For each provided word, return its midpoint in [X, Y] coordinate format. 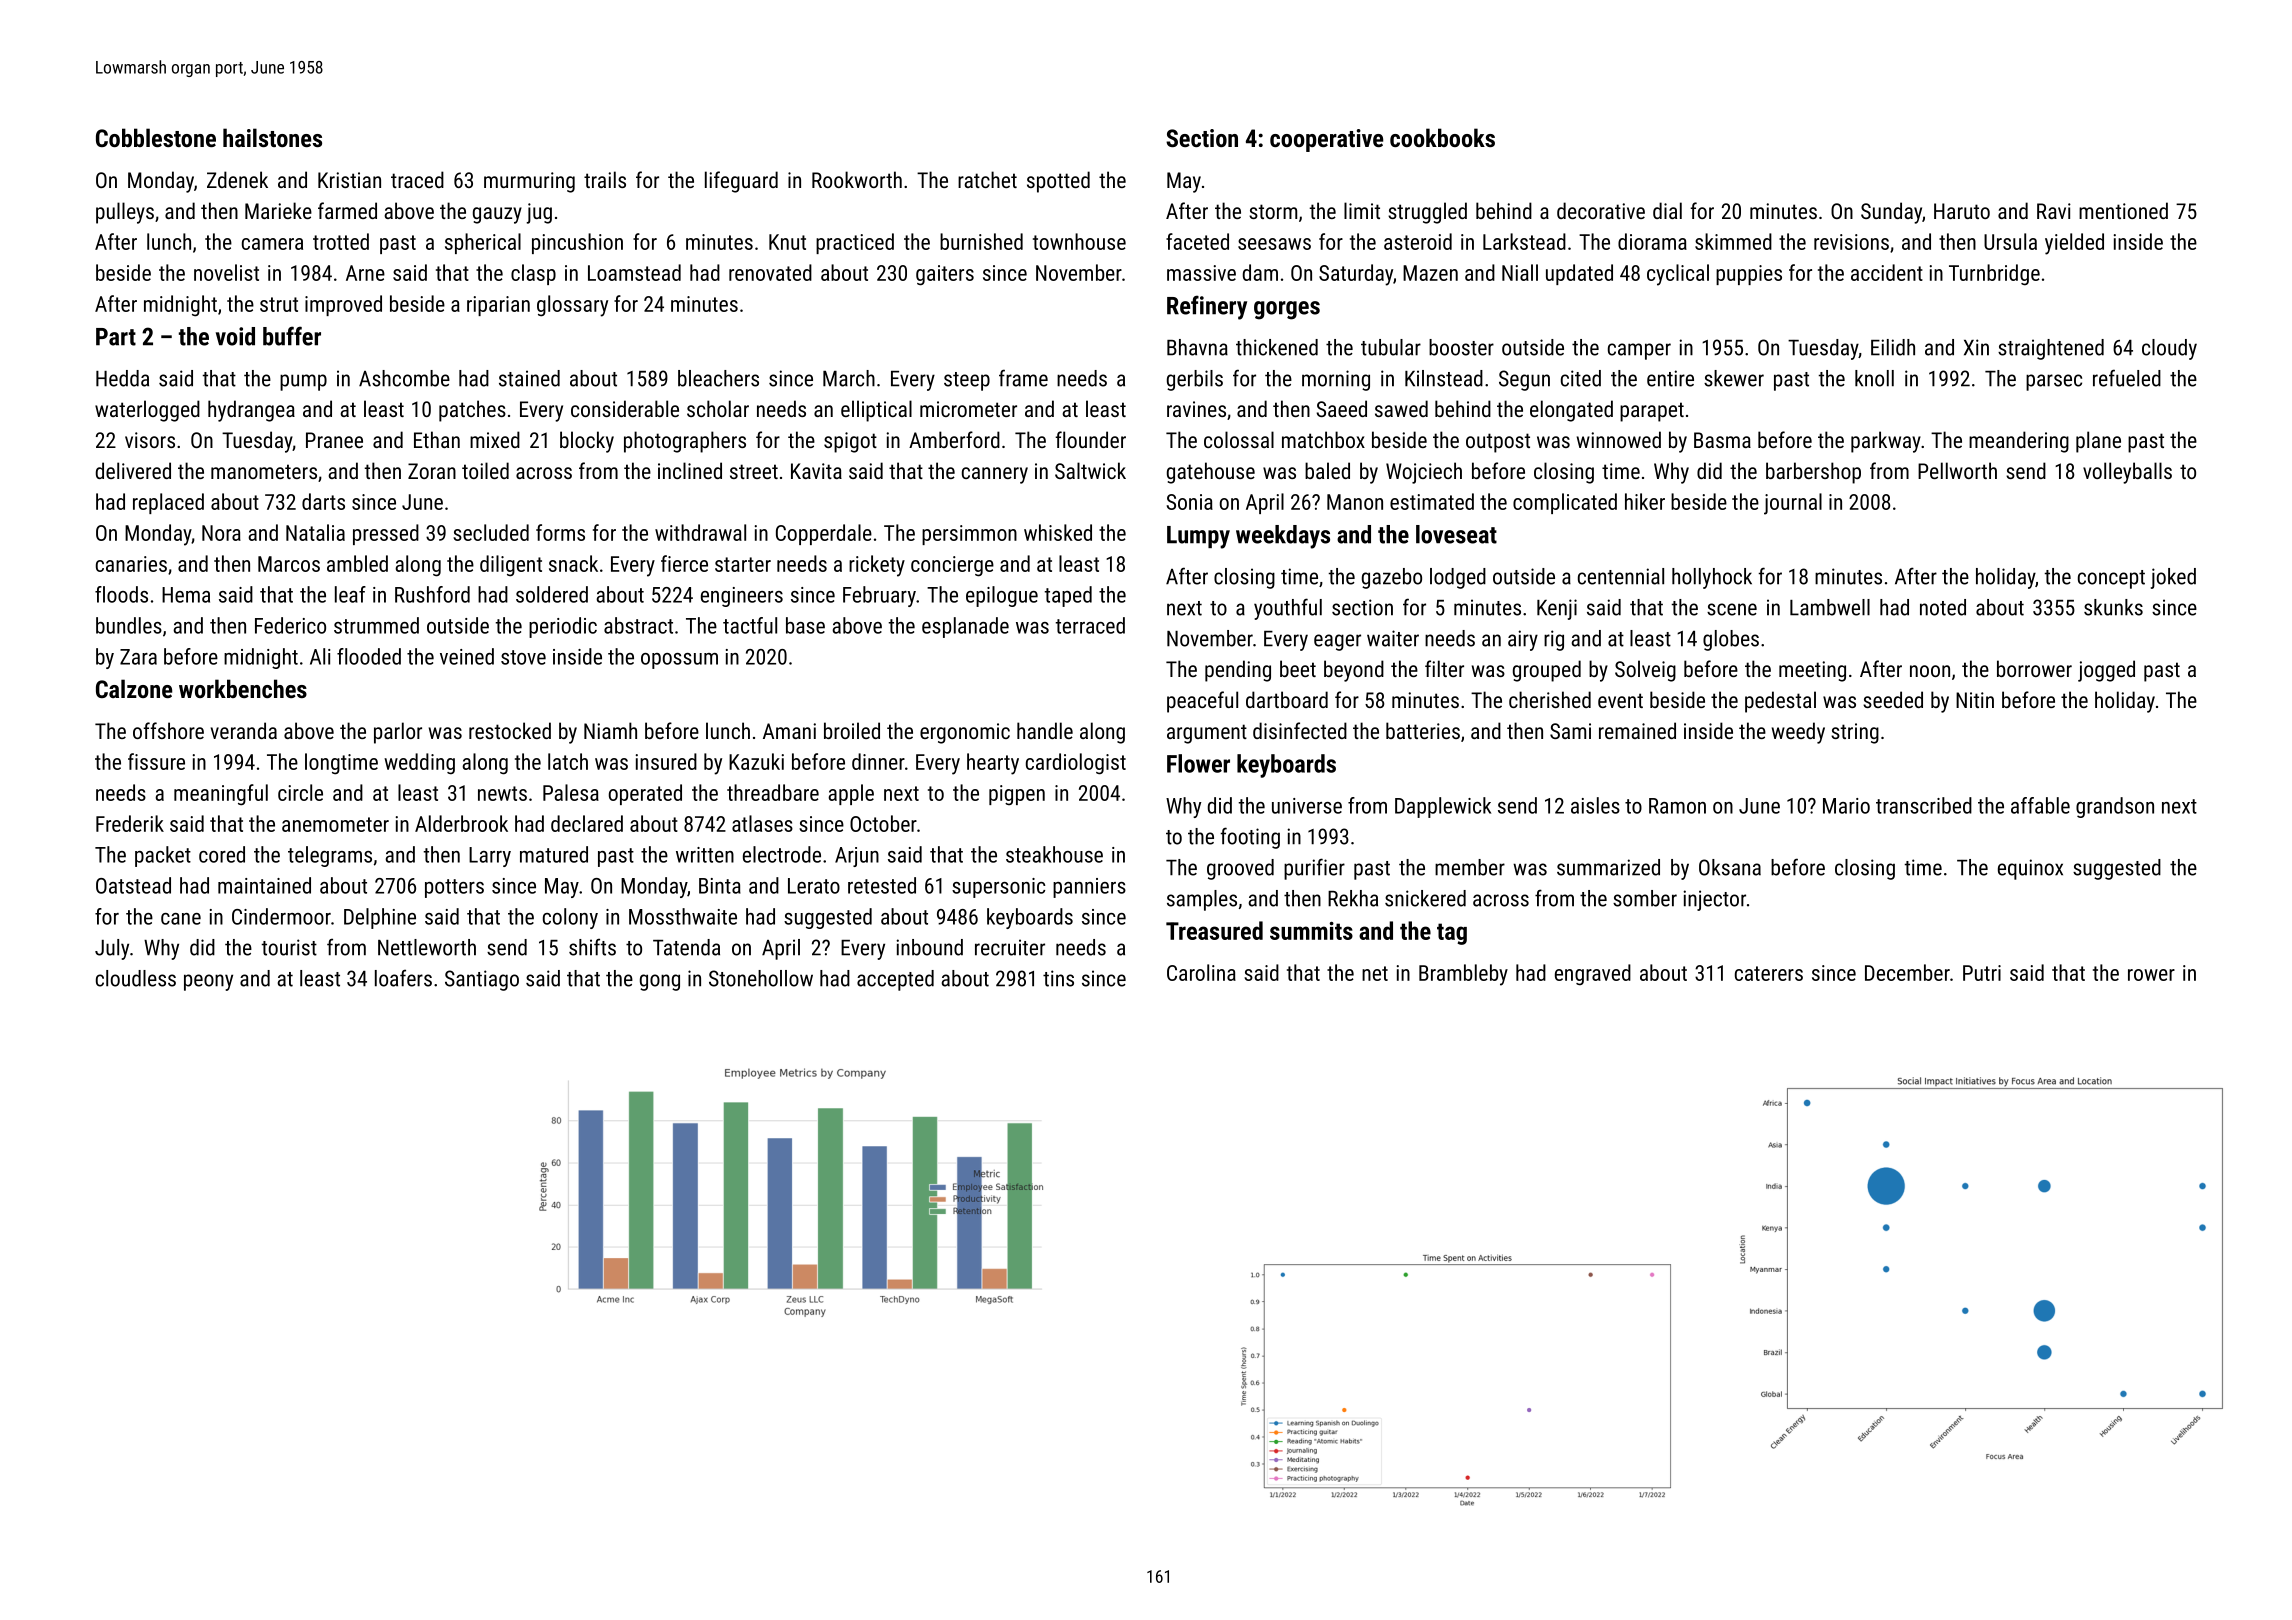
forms [560, 532]
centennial [1621, 576]
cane [181, 919]
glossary [572, 306]
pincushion [577, 243]
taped [1068, 596]
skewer [1734, 378]
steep [967, 381]
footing [1250, 838]
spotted [1058, 182]
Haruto [1962, 211]
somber [1645, 898]
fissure [156, 761]
